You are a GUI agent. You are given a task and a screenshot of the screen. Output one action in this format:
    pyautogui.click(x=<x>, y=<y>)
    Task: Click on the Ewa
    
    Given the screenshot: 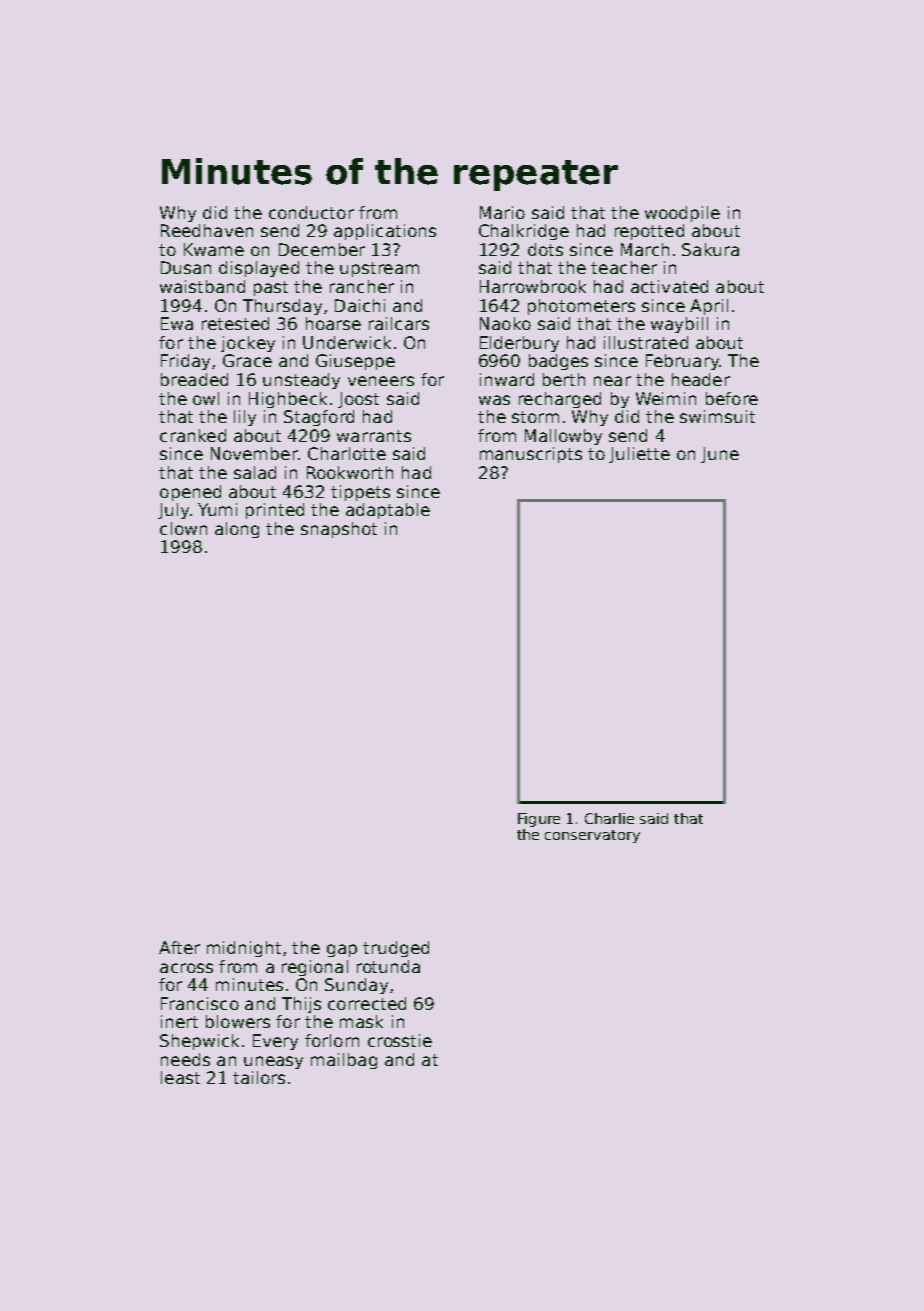 What is the action you would take?
    pyautogui.click(x=177, y=323)
